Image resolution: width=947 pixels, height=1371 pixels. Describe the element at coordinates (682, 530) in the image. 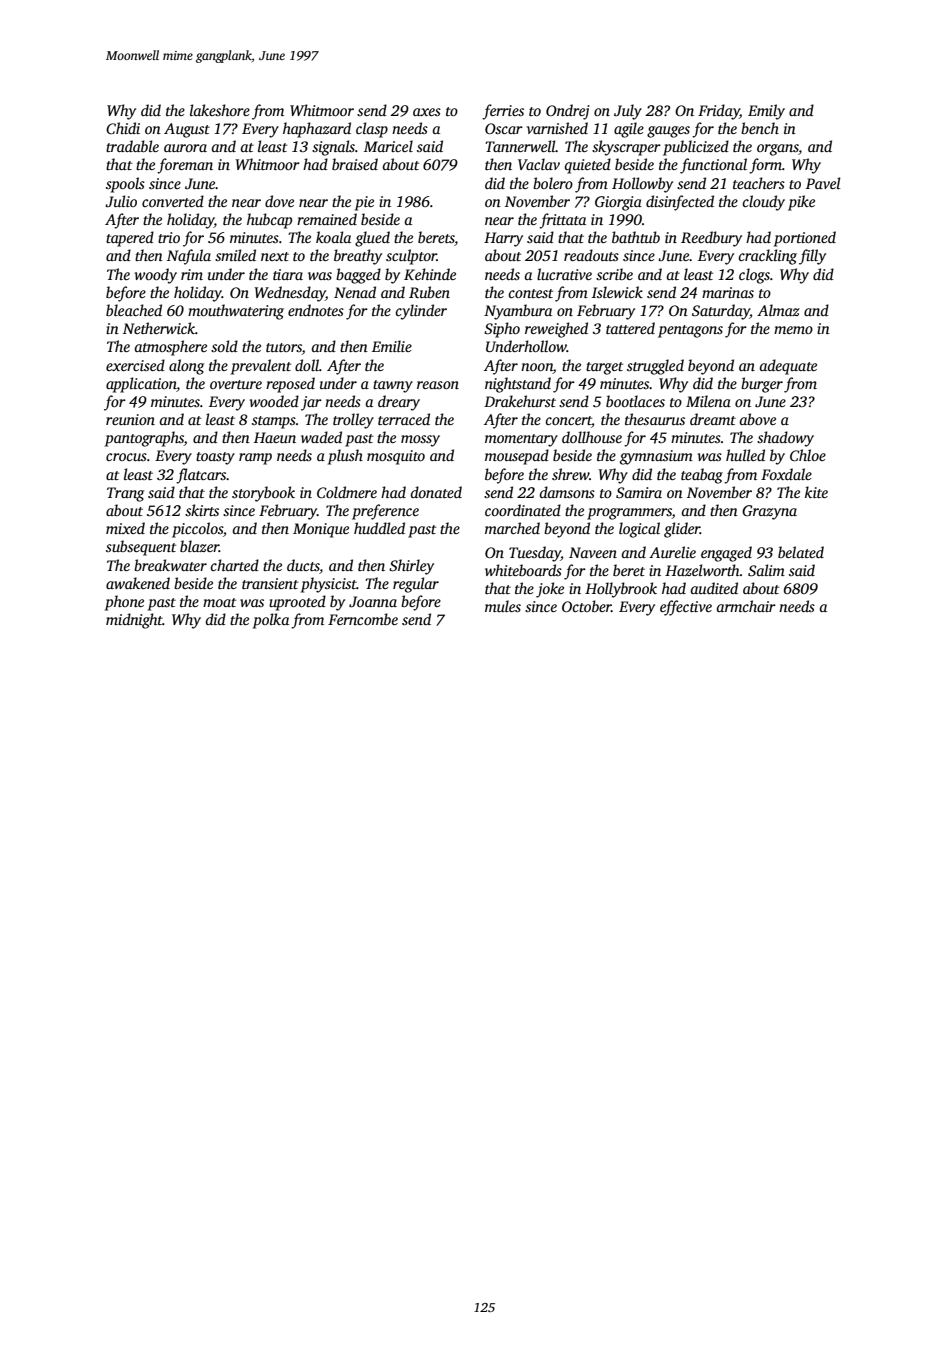

I see `glider` at that location.
